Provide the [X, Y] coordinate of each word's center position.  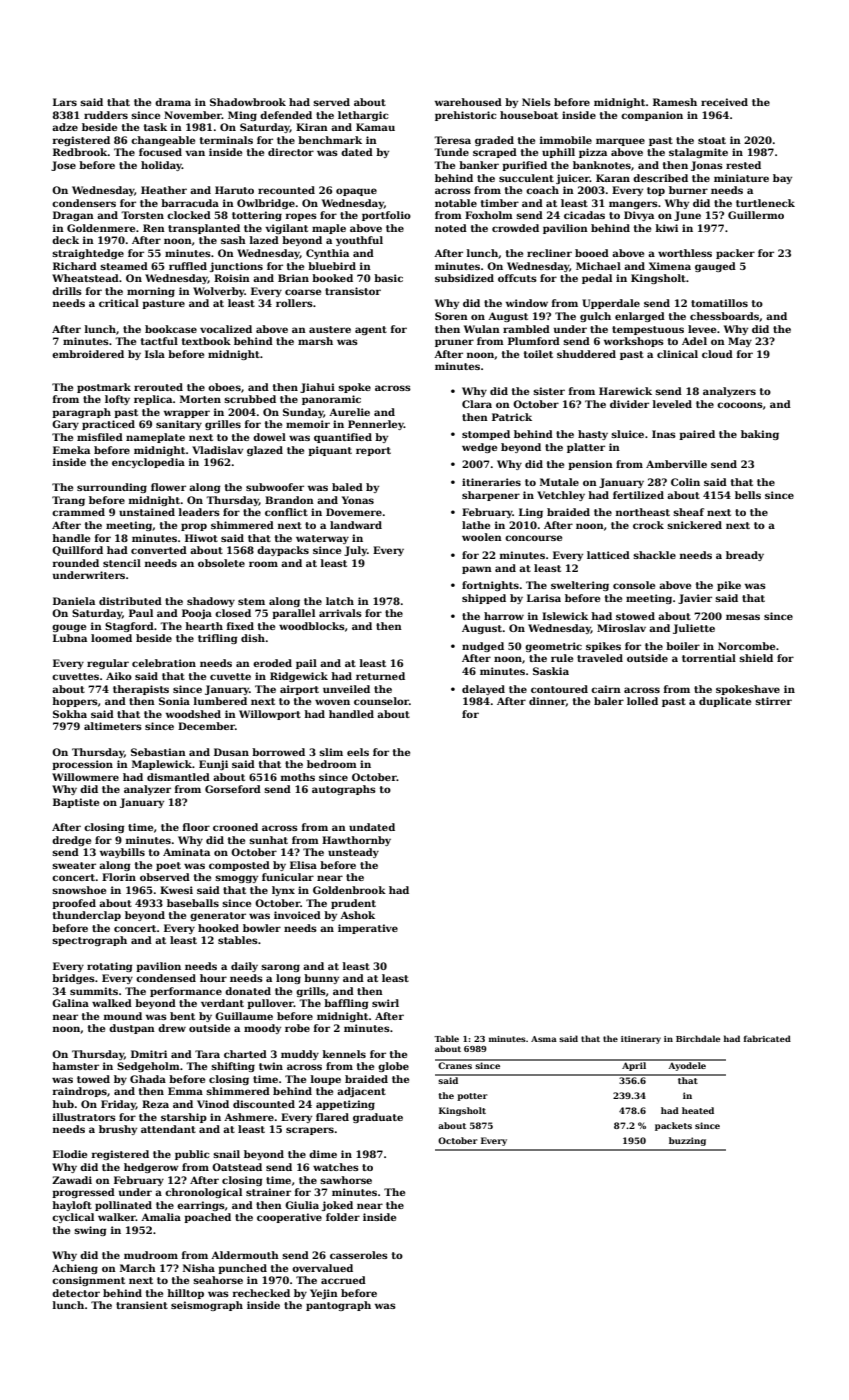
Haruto [234, 190]
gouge [69, 628]
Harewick [625, 391]
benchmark [330, 140]
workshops [634, 342]
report [373, 451]
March [138, 1268]
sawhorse [346, 1180]
